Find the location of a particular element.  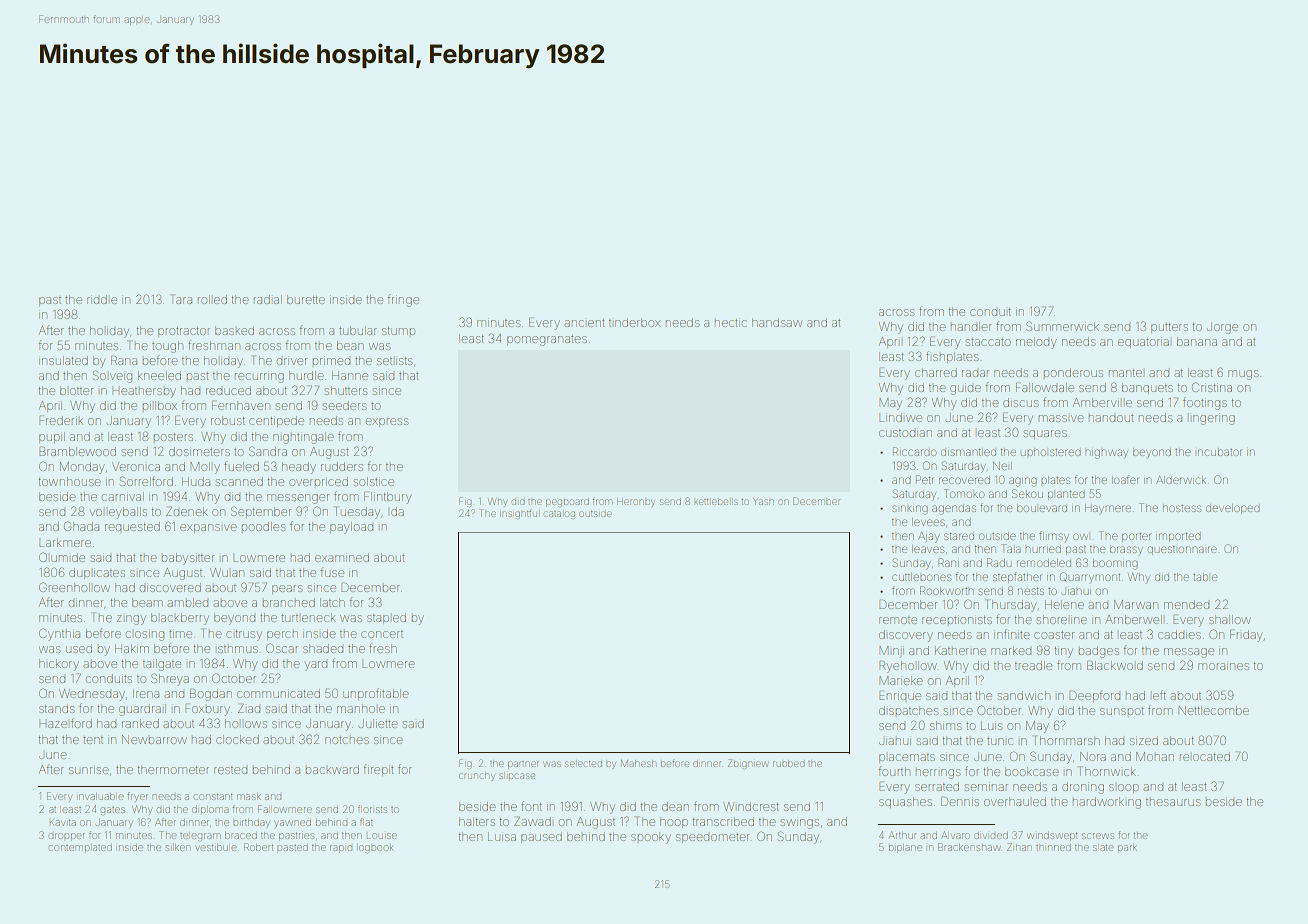

Friday is located at coordinates (1246, 636).
